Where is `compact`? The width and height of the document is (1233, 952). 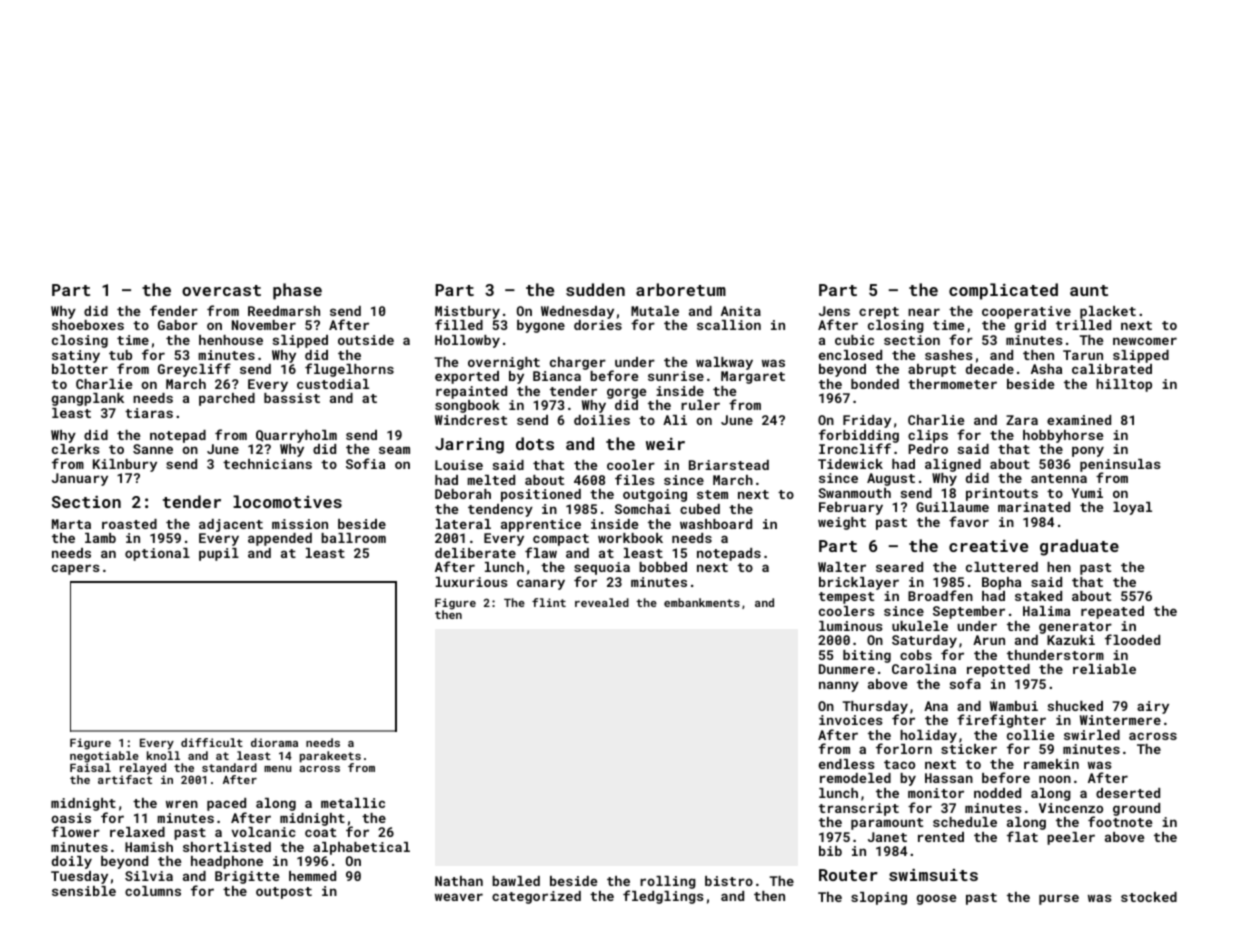 compact is located at coordinates (561, 540).
